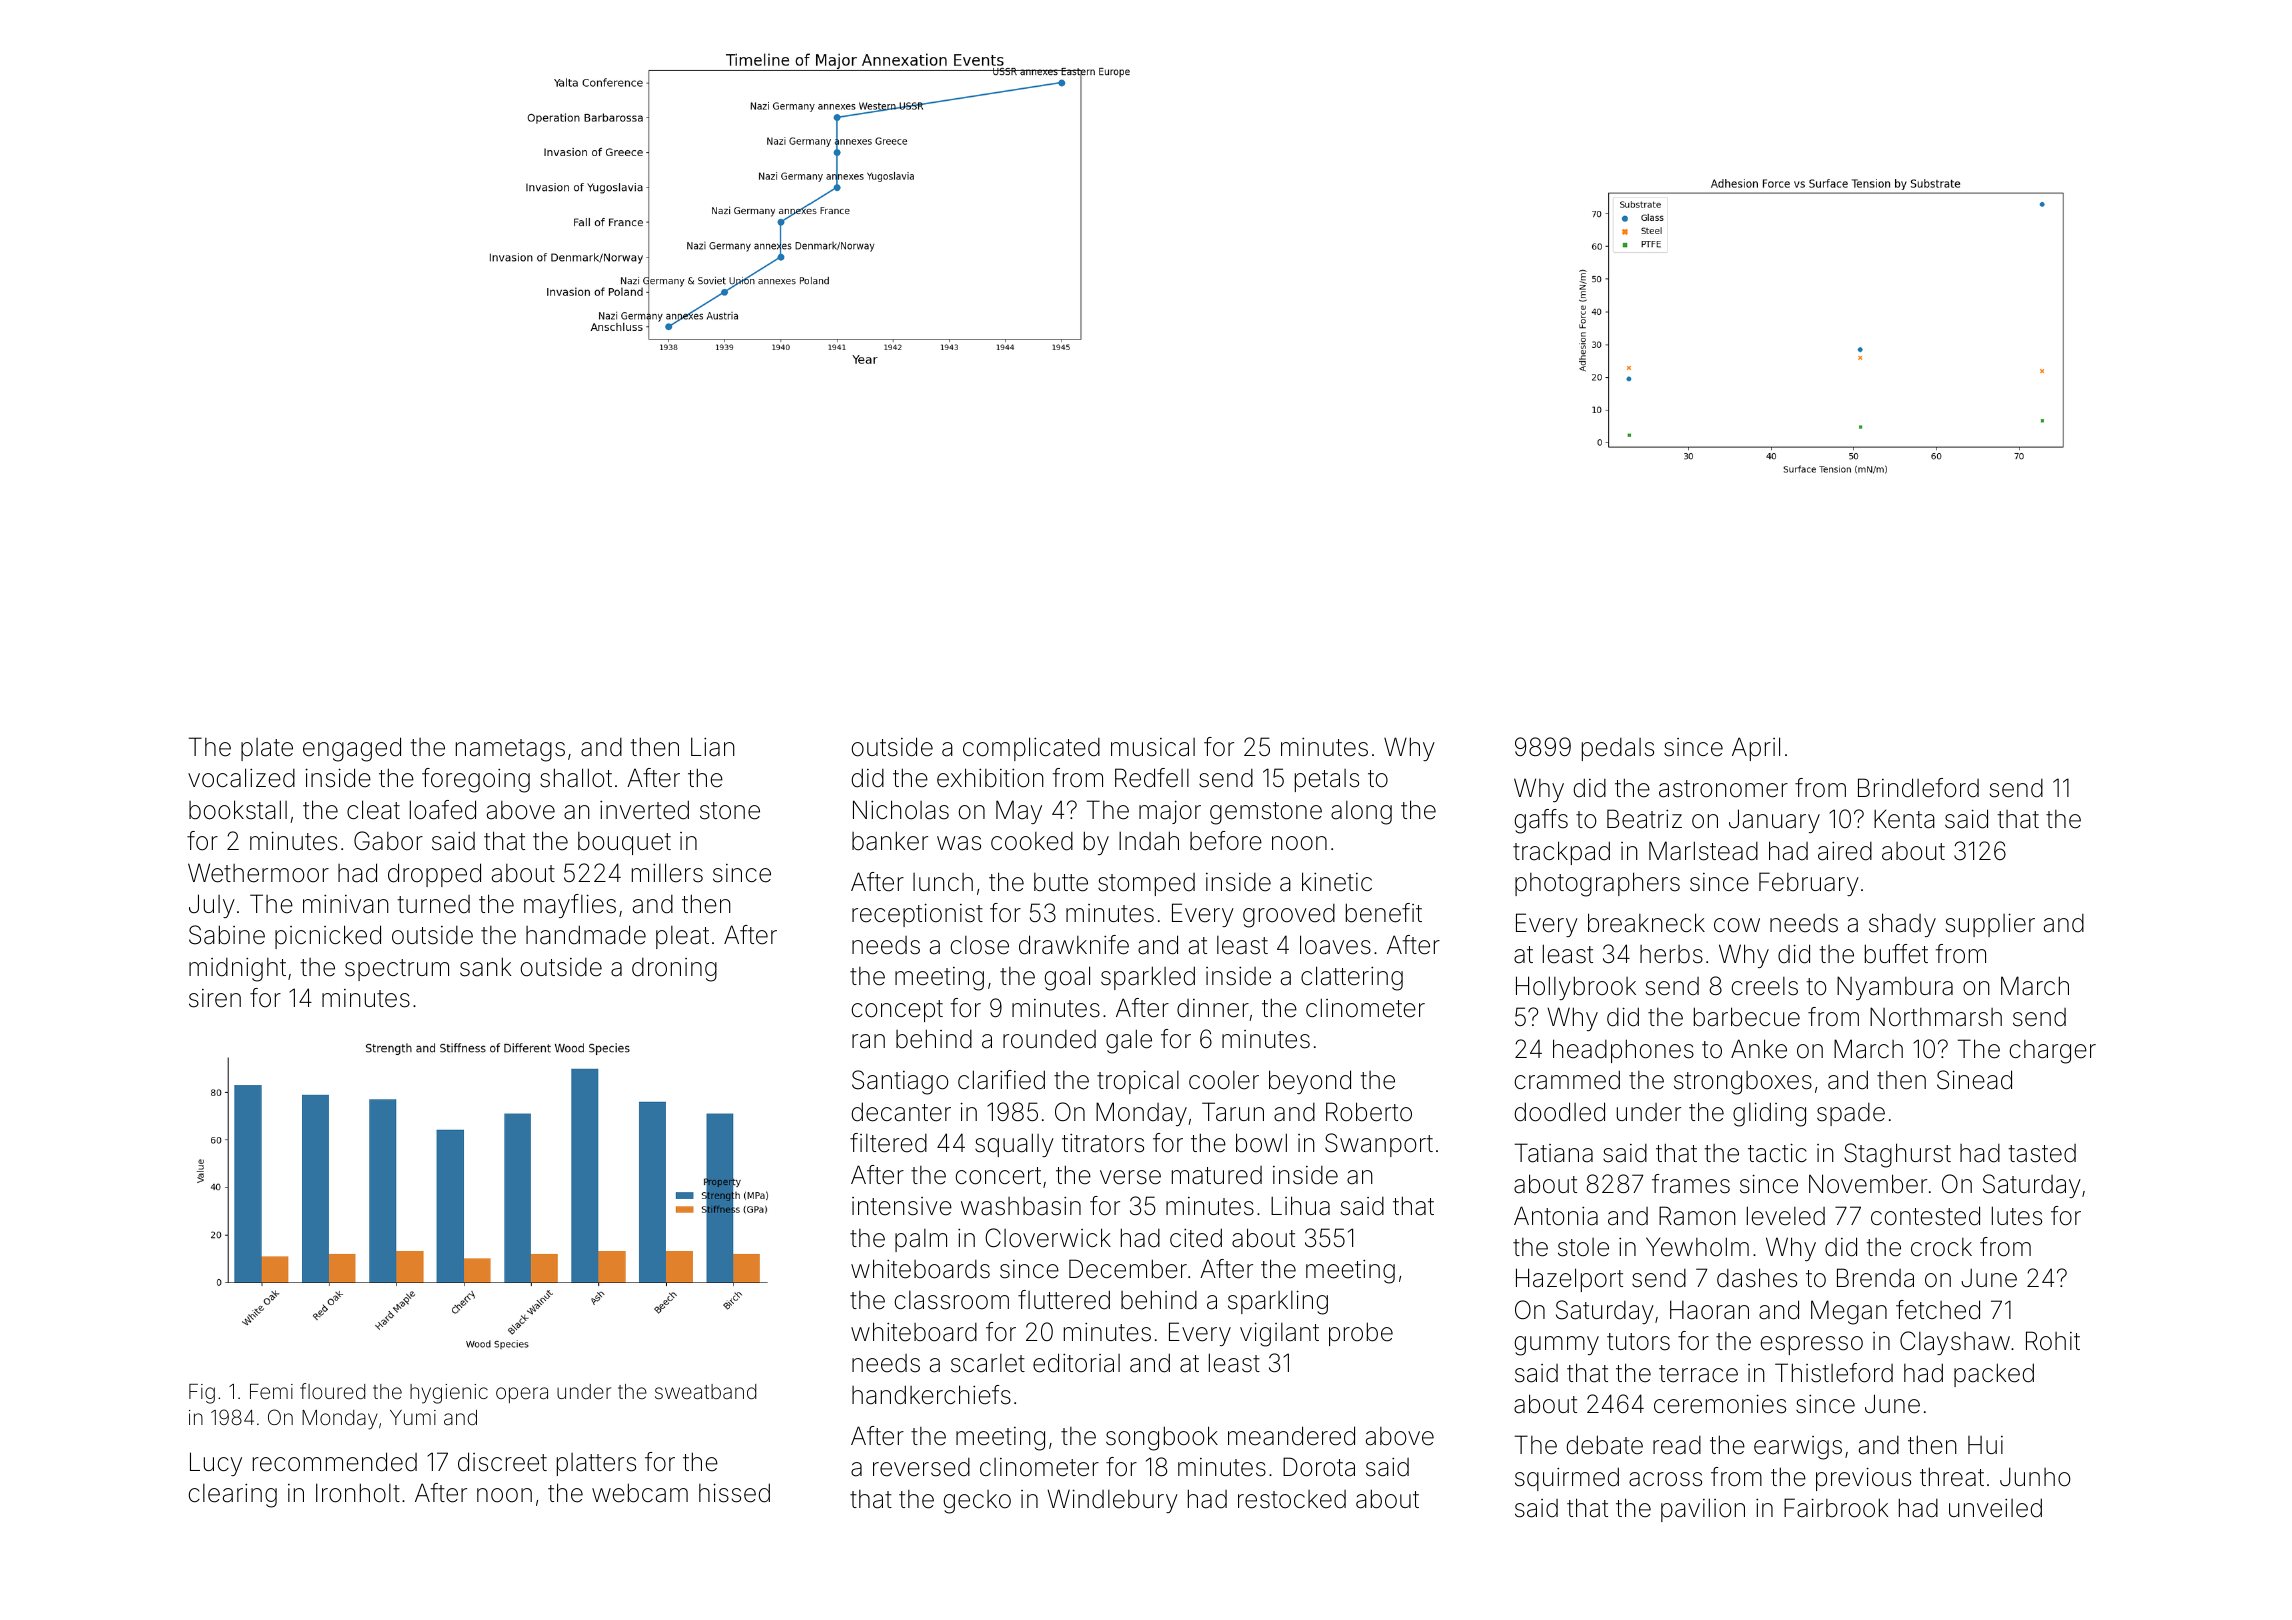 This screenshot has width=2292, height=1620. What do you see at coordinates (1902, 925) in the screenshot?
I see `shady` at bounding box center [1902, 925].
